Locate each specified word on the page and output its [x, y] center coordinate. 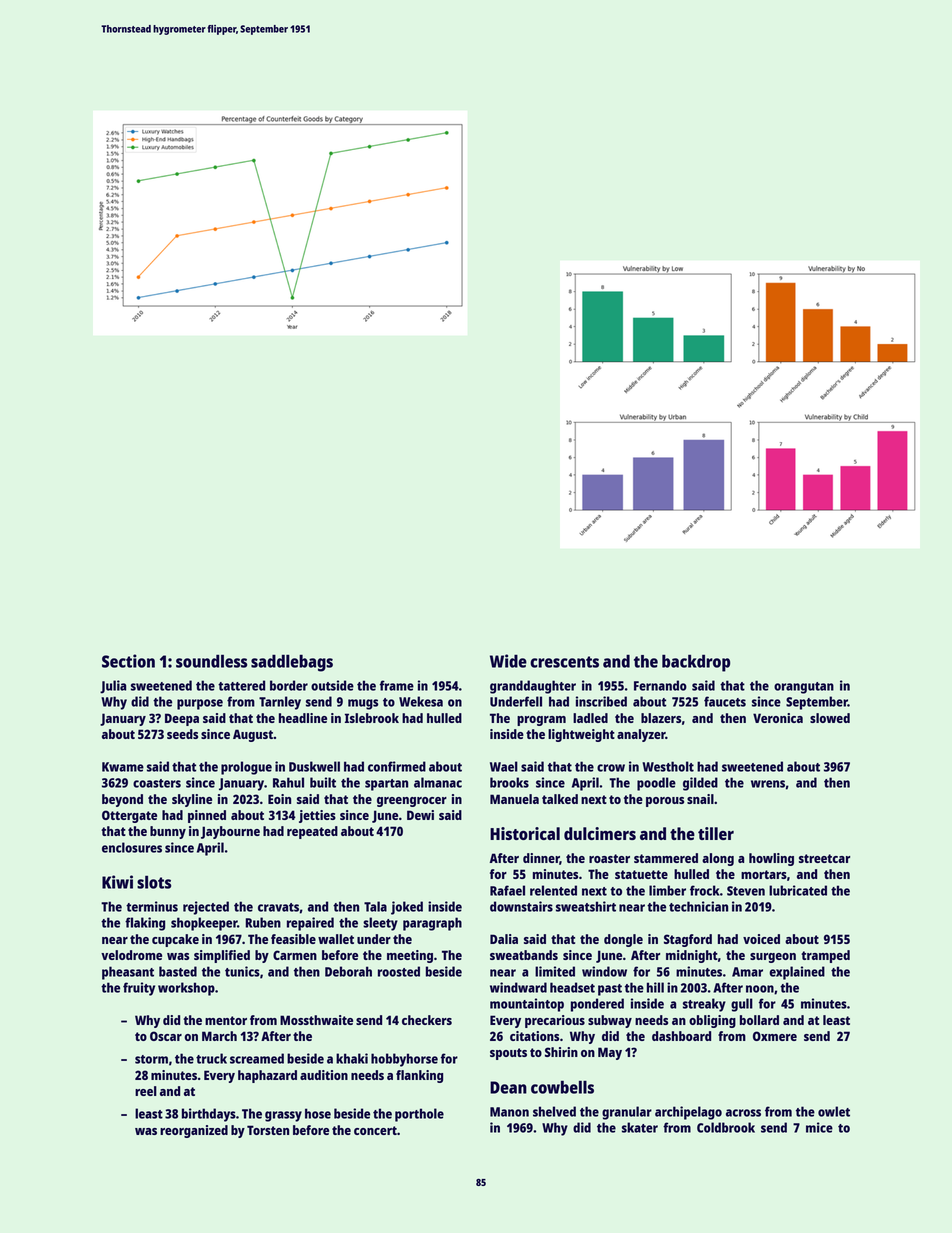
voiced [761, 939]
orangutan [804, 688]
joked [407, 908]
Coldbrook [726, 1127]
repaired [310, 924]
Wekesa [421, 701]
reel [146, 1091]
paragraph [432, 924]
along [718, 859]
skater [640, 1127]
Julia [113, 687]
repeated [312, 832]
